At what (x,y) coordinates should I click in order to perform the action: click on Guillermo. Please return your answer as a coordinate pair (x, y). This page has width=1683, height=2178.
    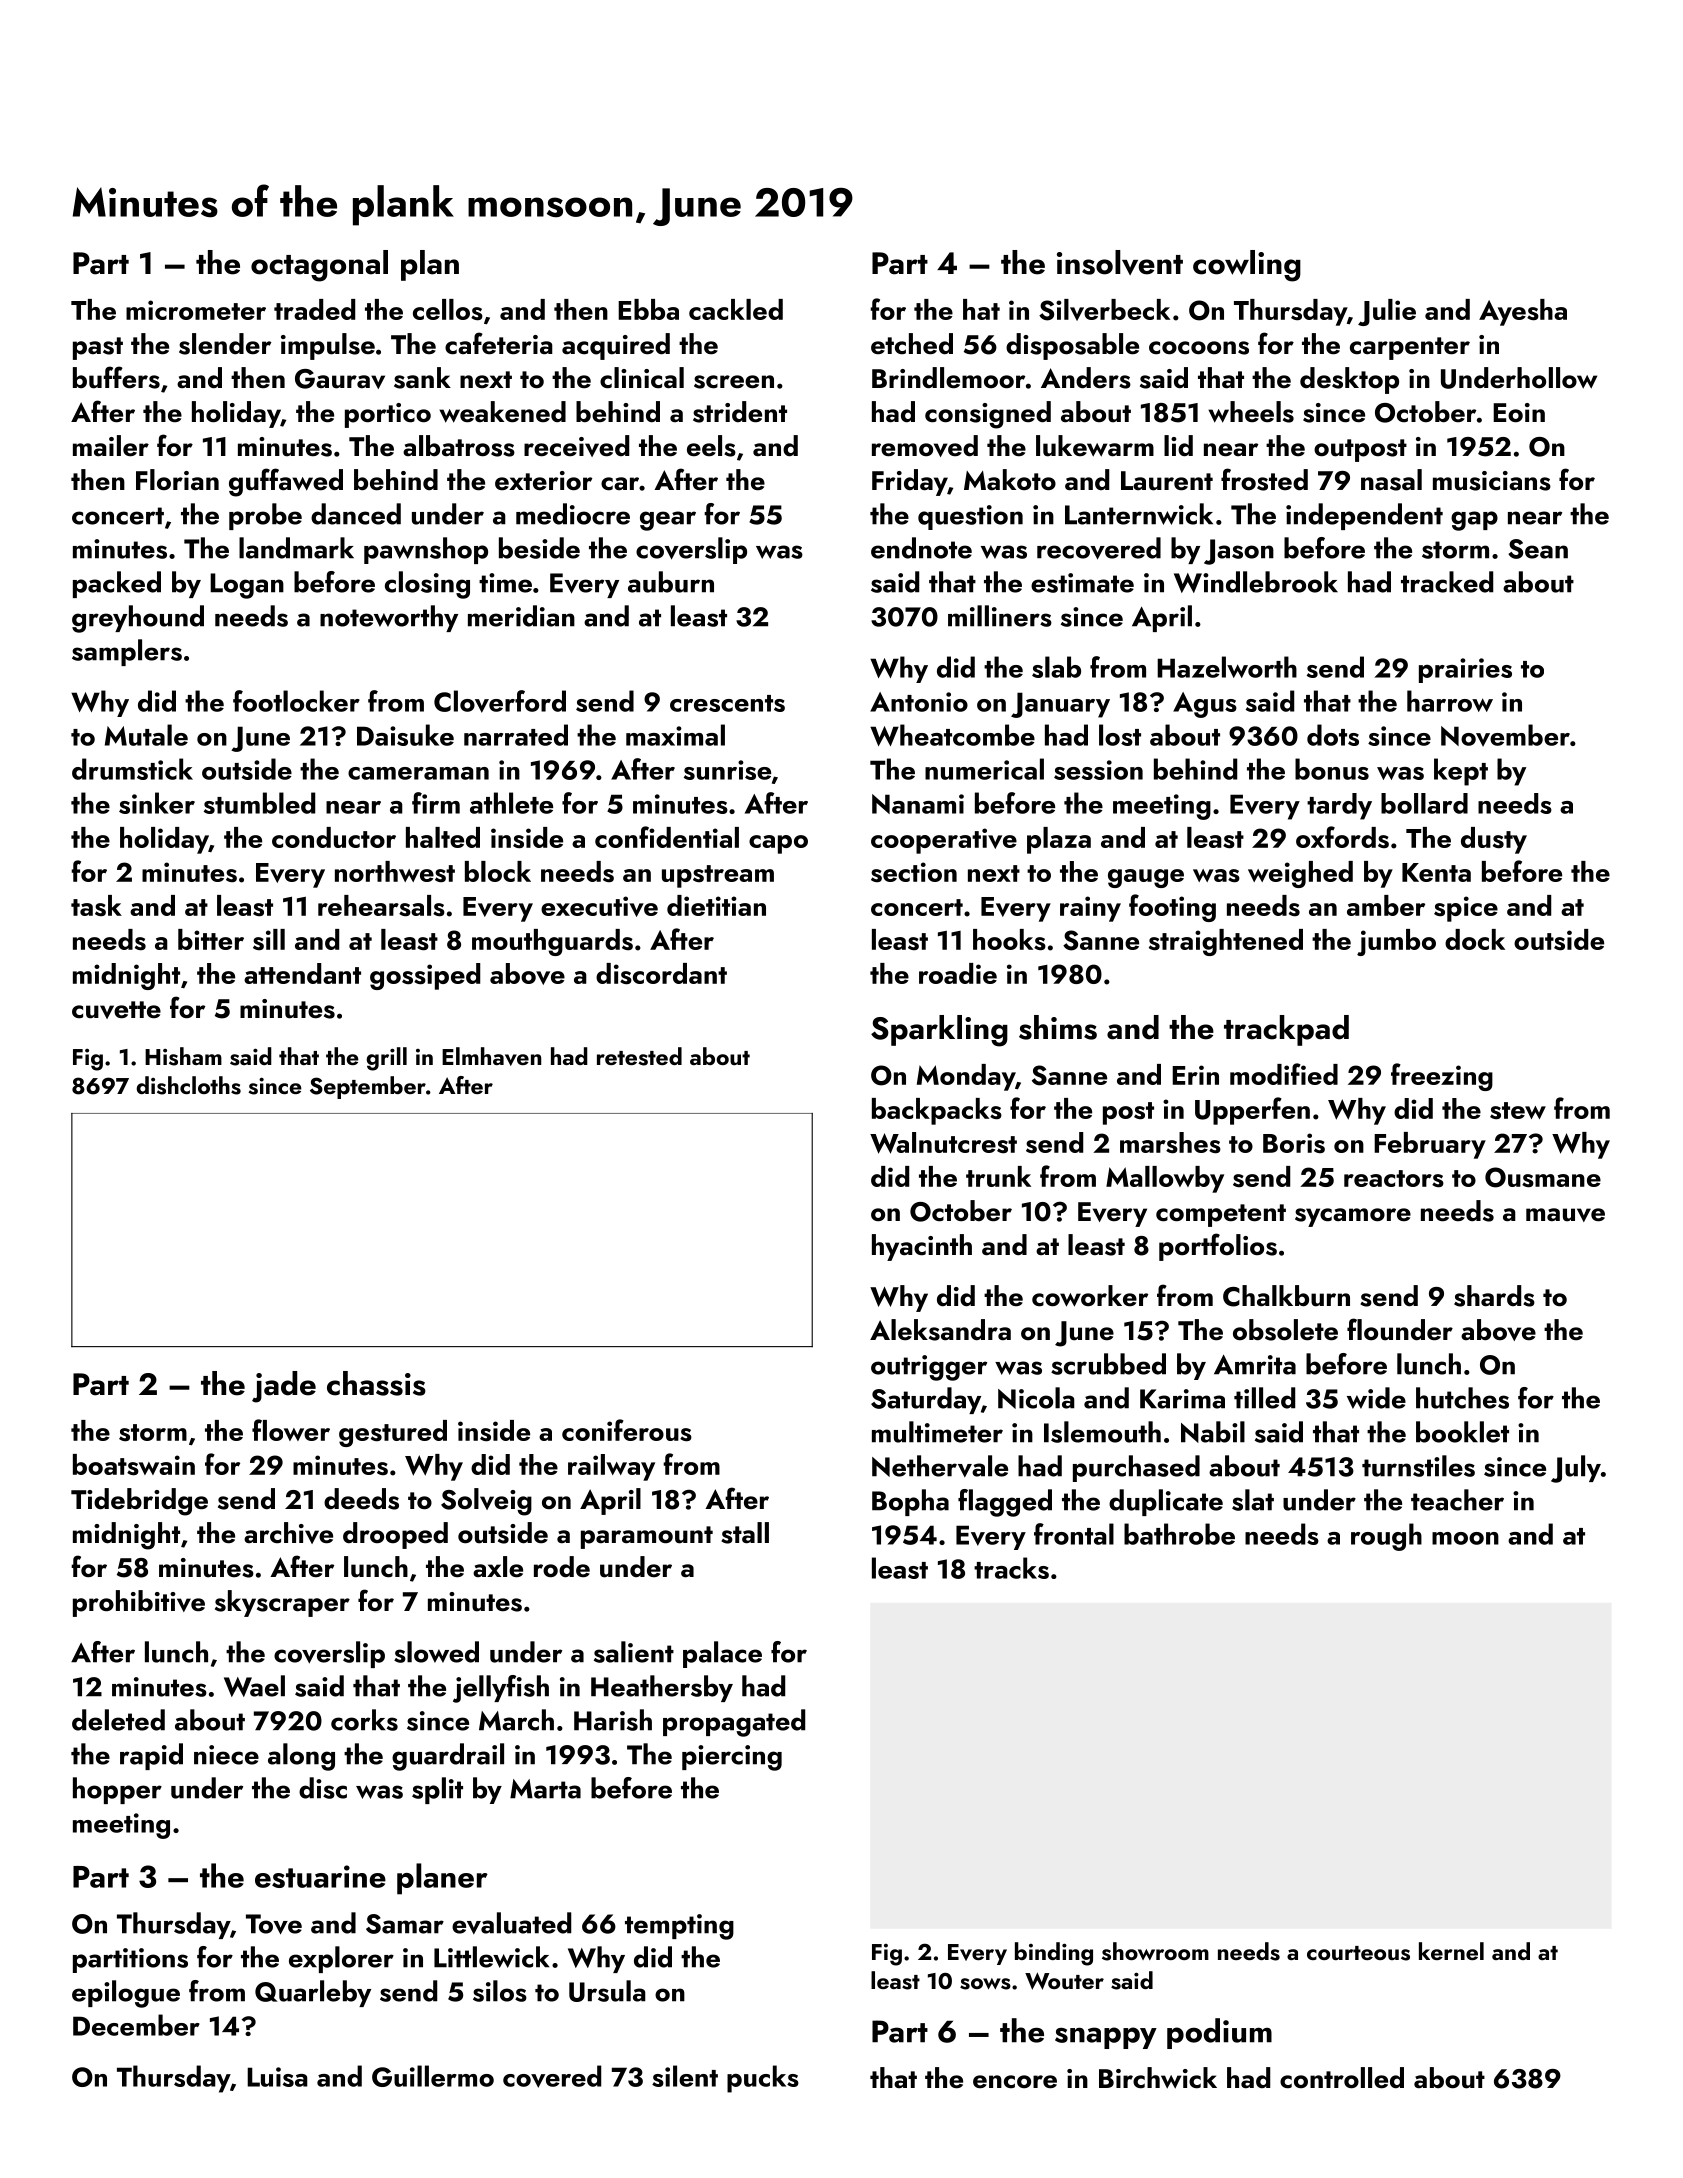
    Looking at the image, I should click on (433, 2076).
